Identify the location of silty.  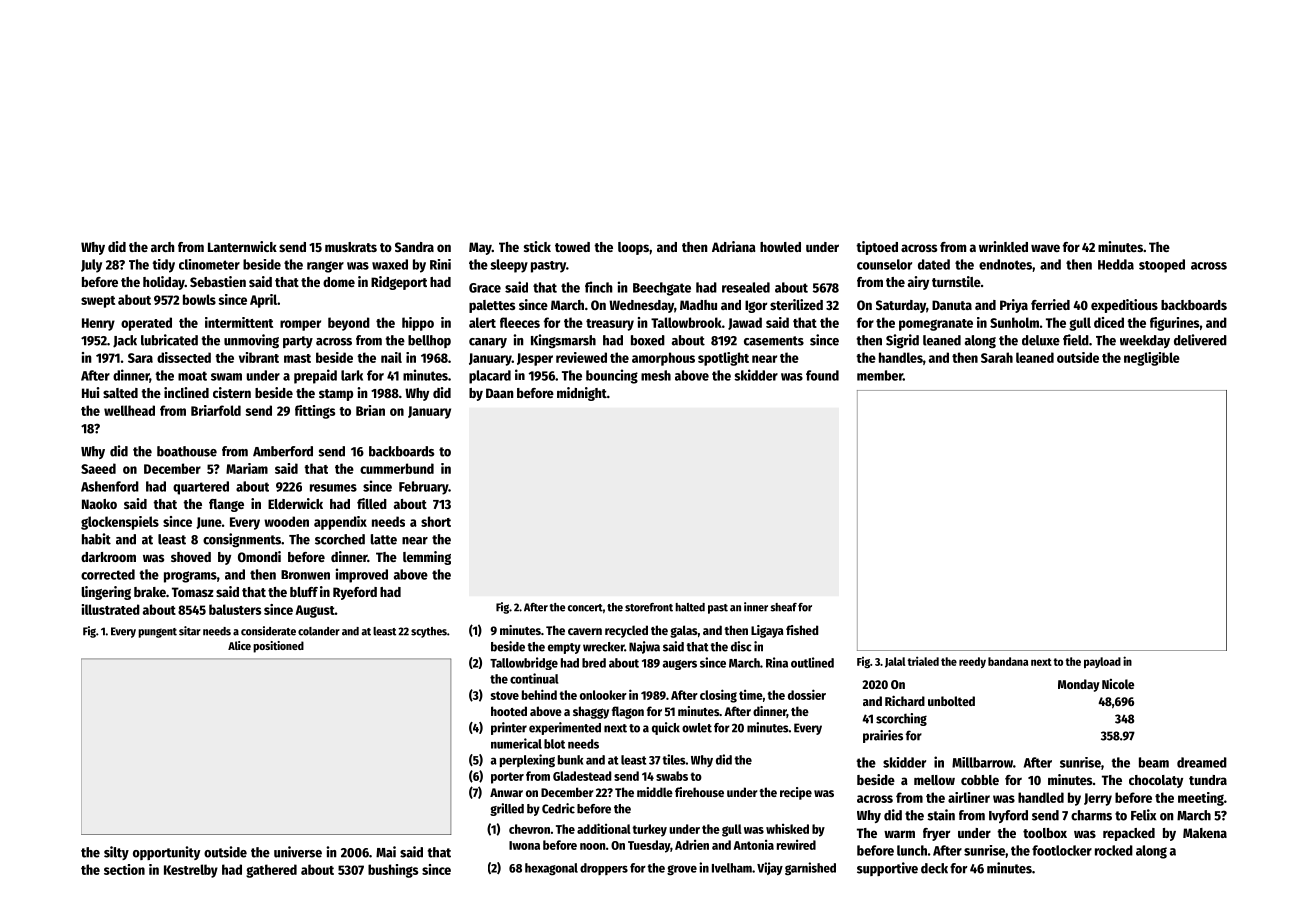
(116, 853).
